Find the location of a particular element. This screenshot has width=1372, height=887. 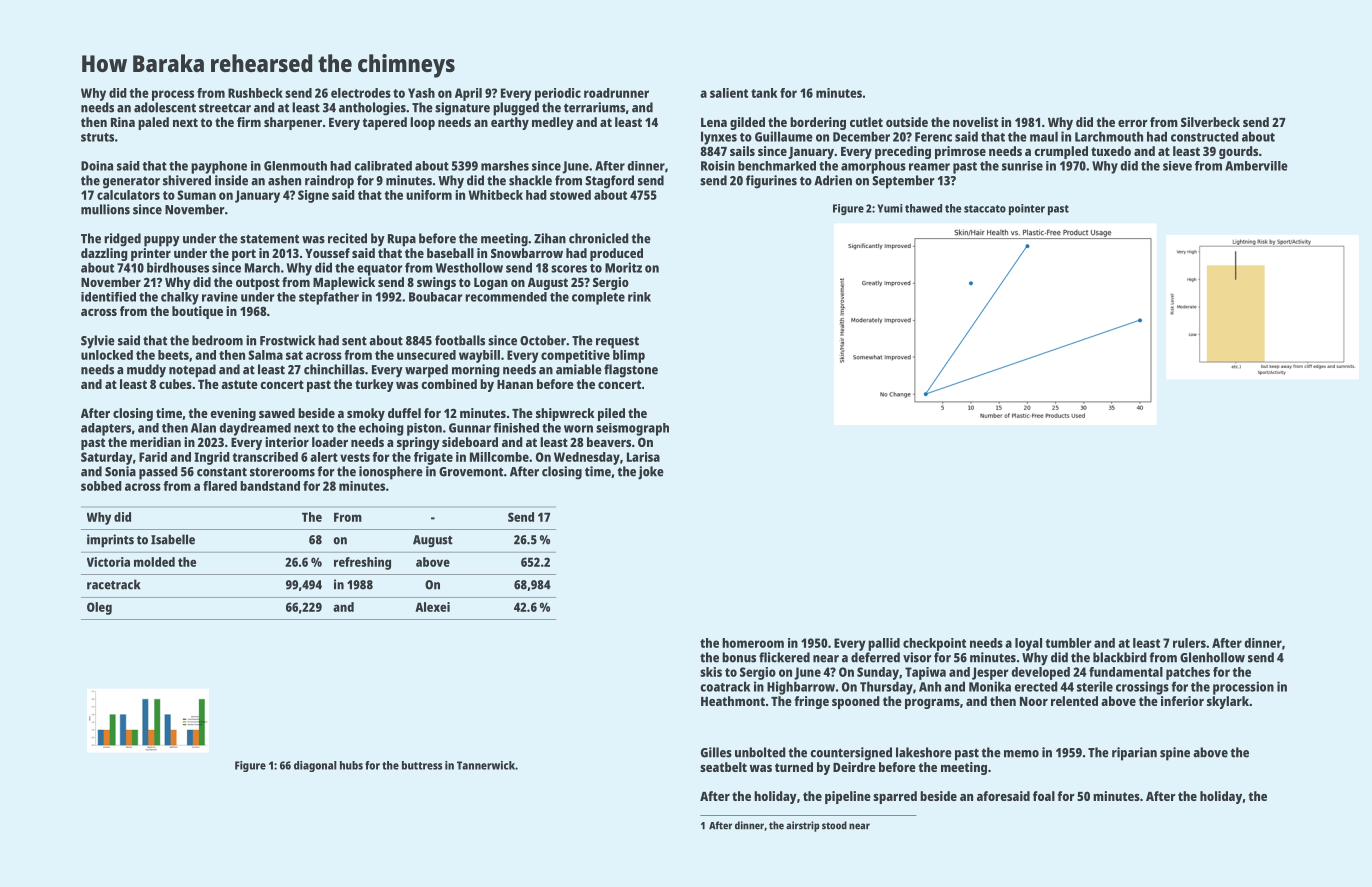

adapters is located at coordinates (106, 429).
